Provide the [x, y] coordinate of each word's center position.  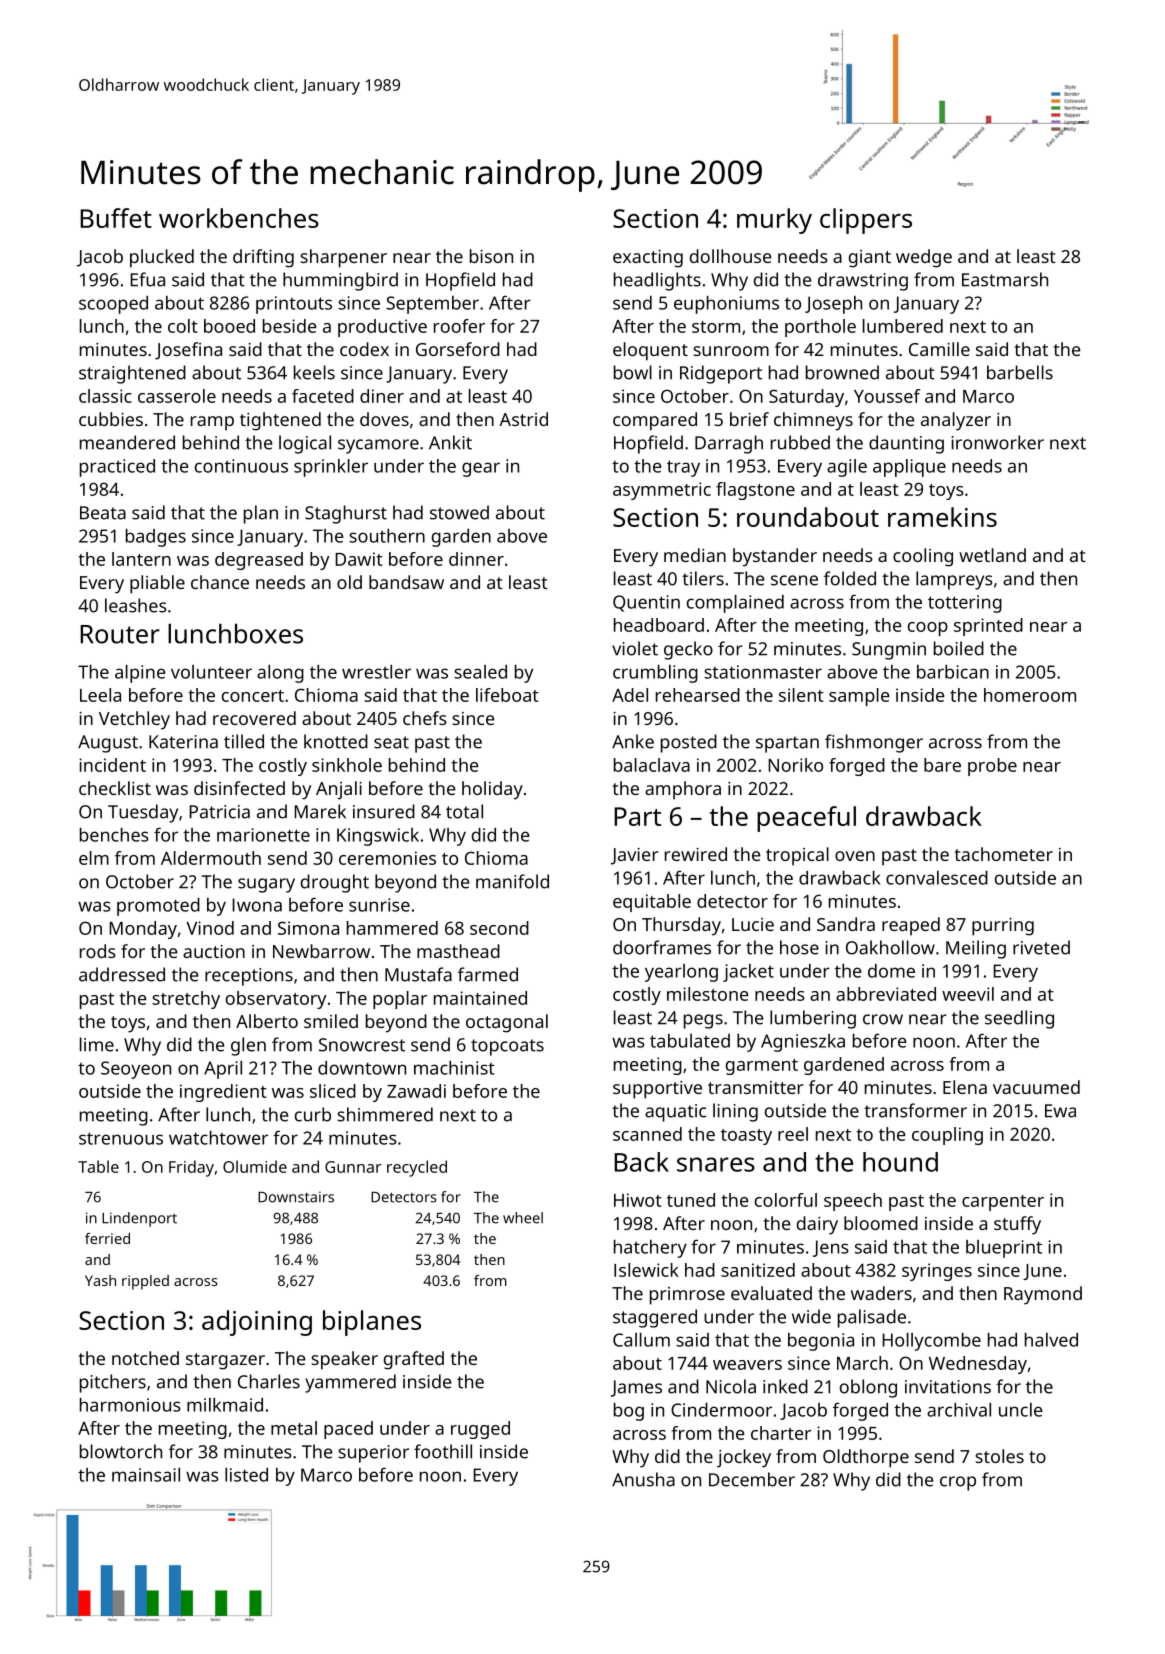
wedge [924, 258]
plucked [162, 258]
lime [97, 1044]
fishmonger [874, 743]
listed [246, 1475]
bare [942, 765]
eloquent [650, 351]
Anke [633, 741]
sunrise [379, 905]
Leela [100, 695]
